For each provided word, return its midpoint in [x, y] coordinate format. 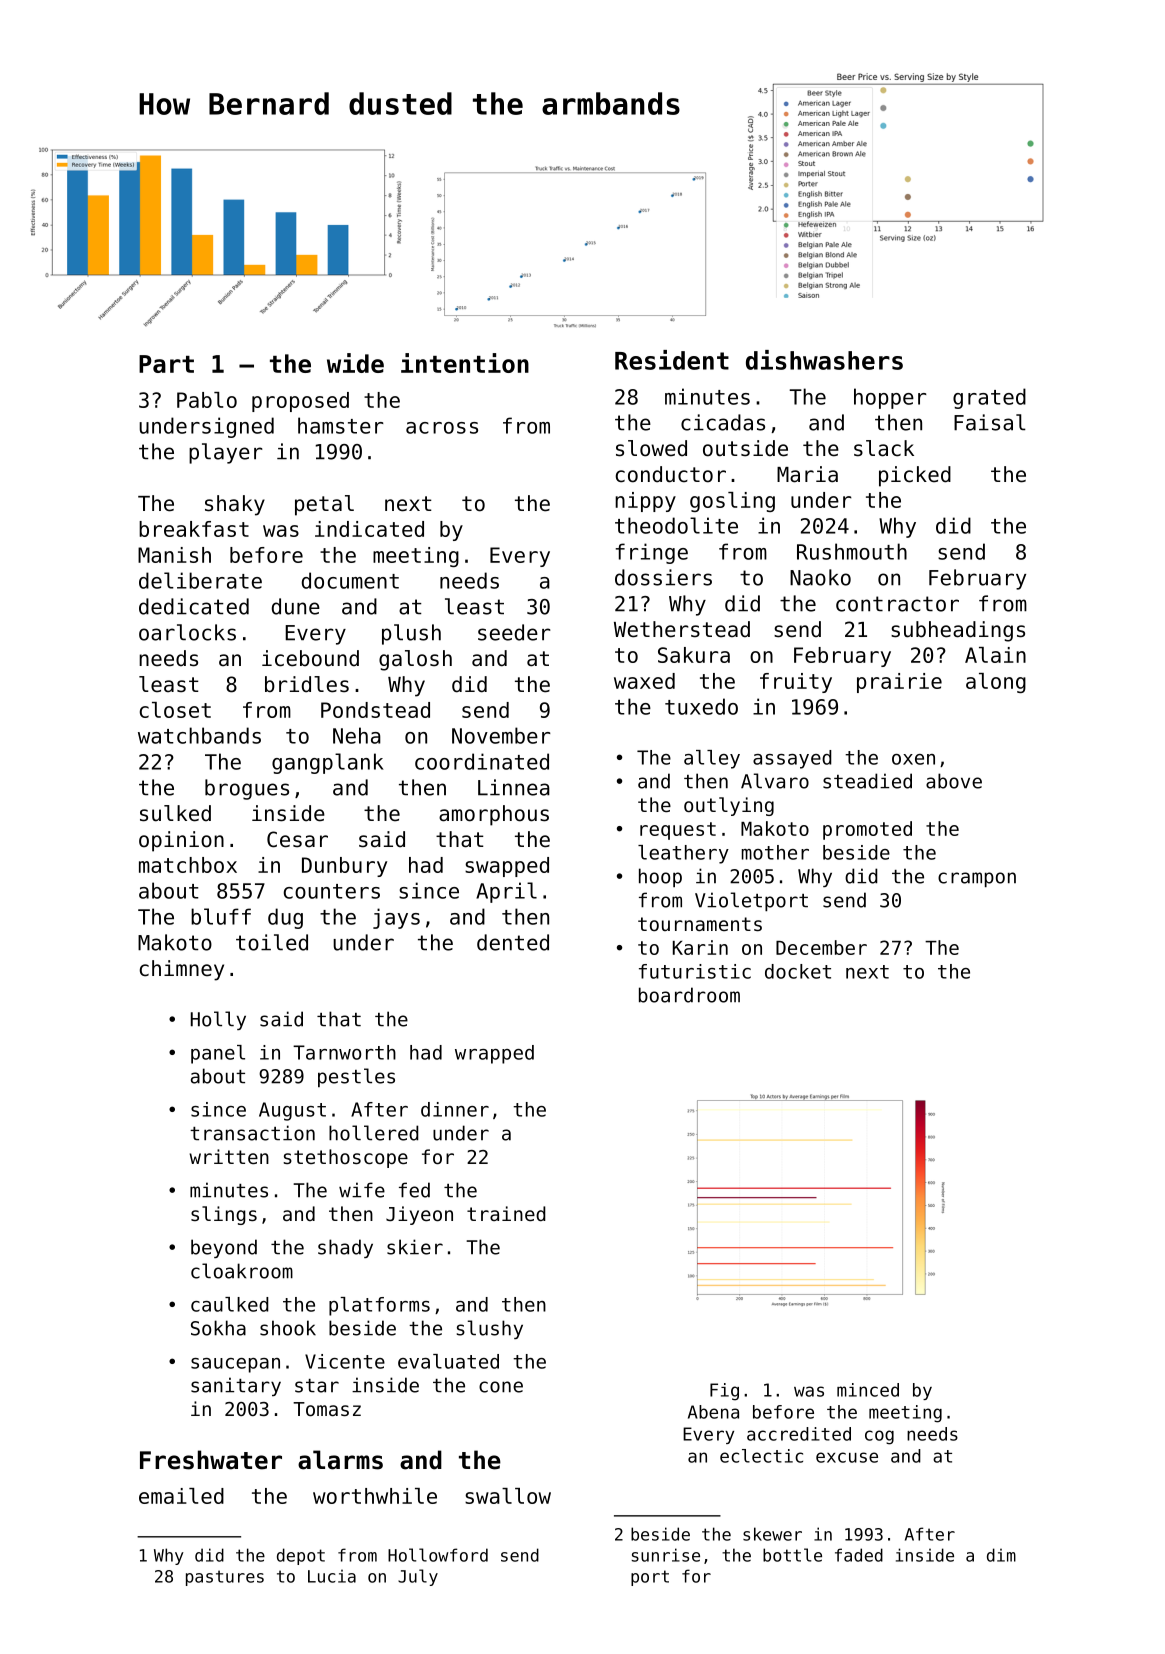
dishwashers [824, 360]
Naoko [820, 577]
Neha [357, 735]
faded [859, 1555]
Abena [713, 1412]
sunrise [665, 1555]
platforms [379, 1306]
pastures [225, 1578]
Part [166, 364]
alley [712, 759]
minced [868, 1390]
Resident [672, 360]
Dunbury [344, 867]
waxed [644, 681]
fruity [796, 683]
